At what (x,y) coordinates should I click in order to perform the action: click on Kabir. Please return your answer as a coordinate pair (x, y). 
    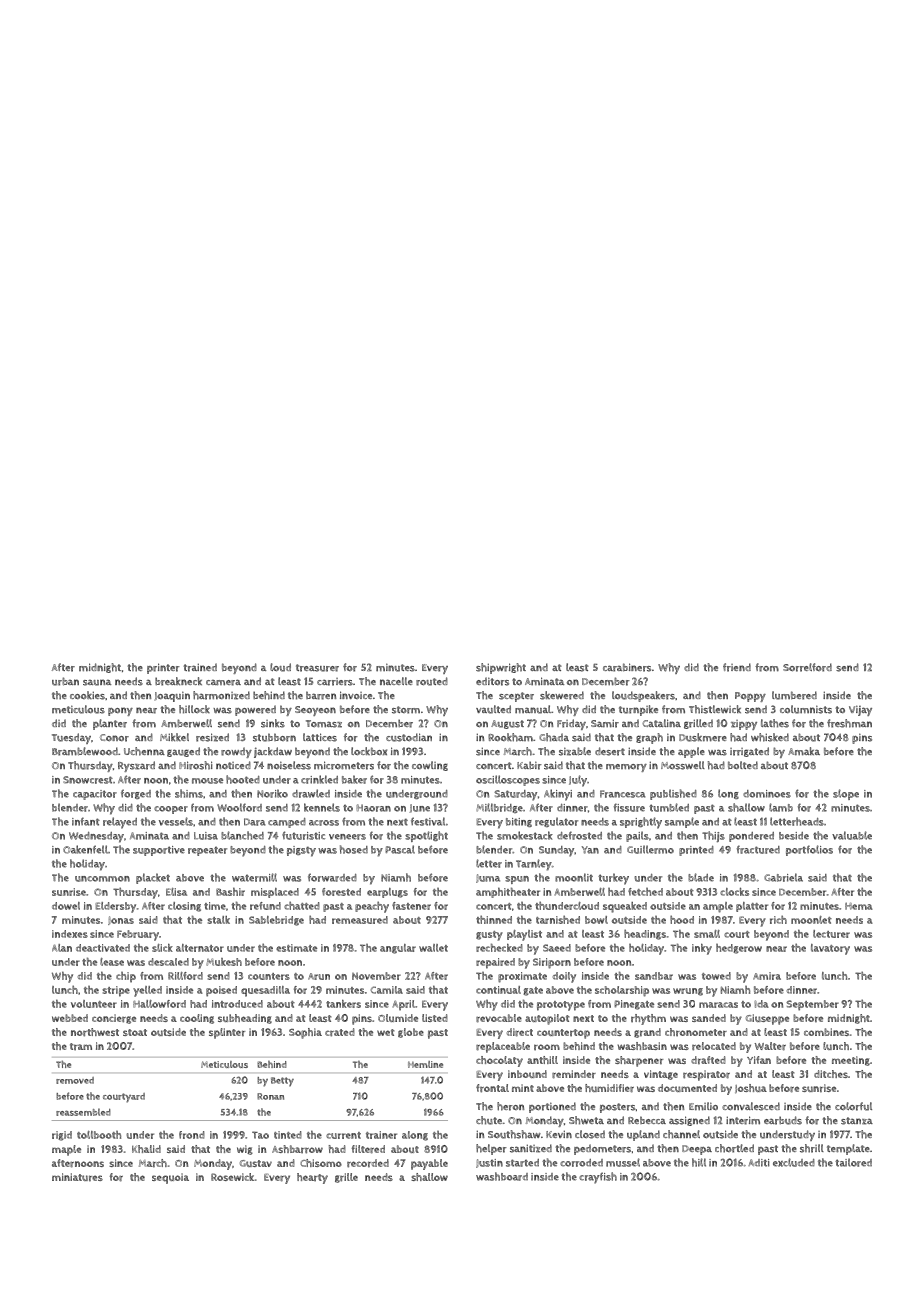
    Looking at the image, I should click on (529, 765).
